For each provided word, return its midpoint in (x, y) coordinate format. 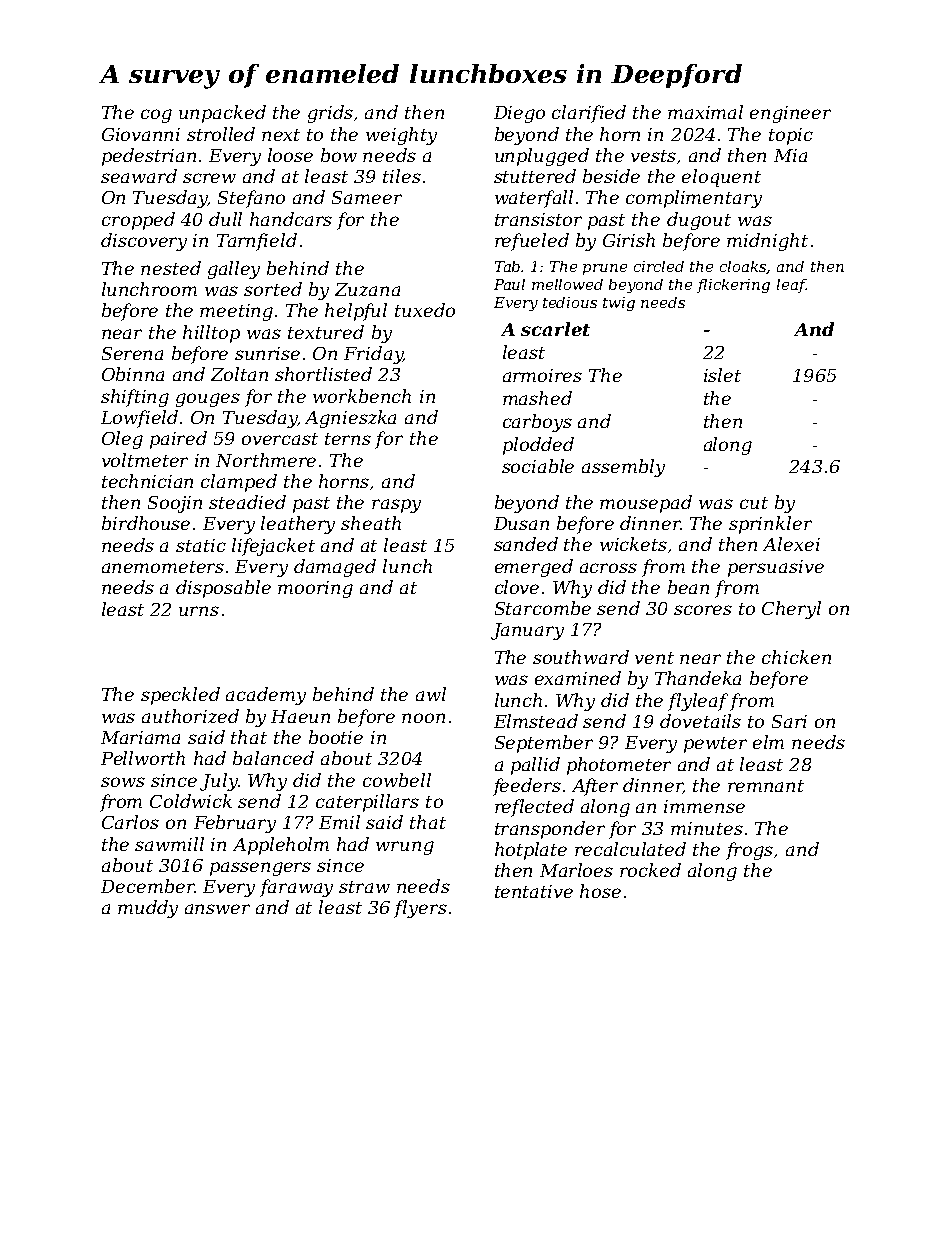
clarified (589, 114)
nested (171, 268)
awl (431, 694)
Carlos (130, 822)
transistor (538, 219)
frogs (749, 851)
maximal (705, 112)
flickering (733, 286)
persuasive (776, 568)
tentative (534, 891)
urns (199, 611)
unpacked (222, 114)
